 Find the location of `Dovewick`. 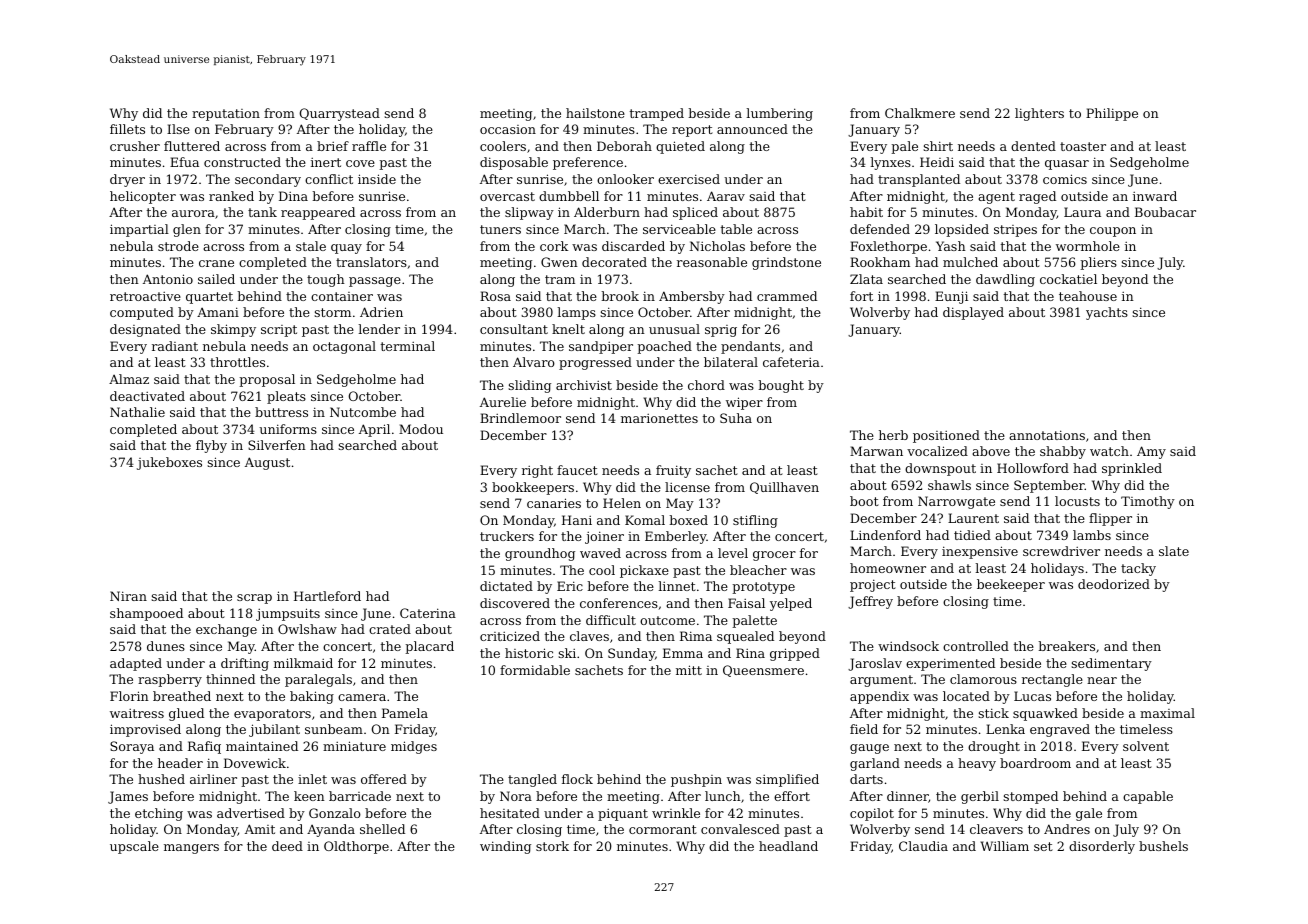

Dovewick is located at coordinates (255, 763).
